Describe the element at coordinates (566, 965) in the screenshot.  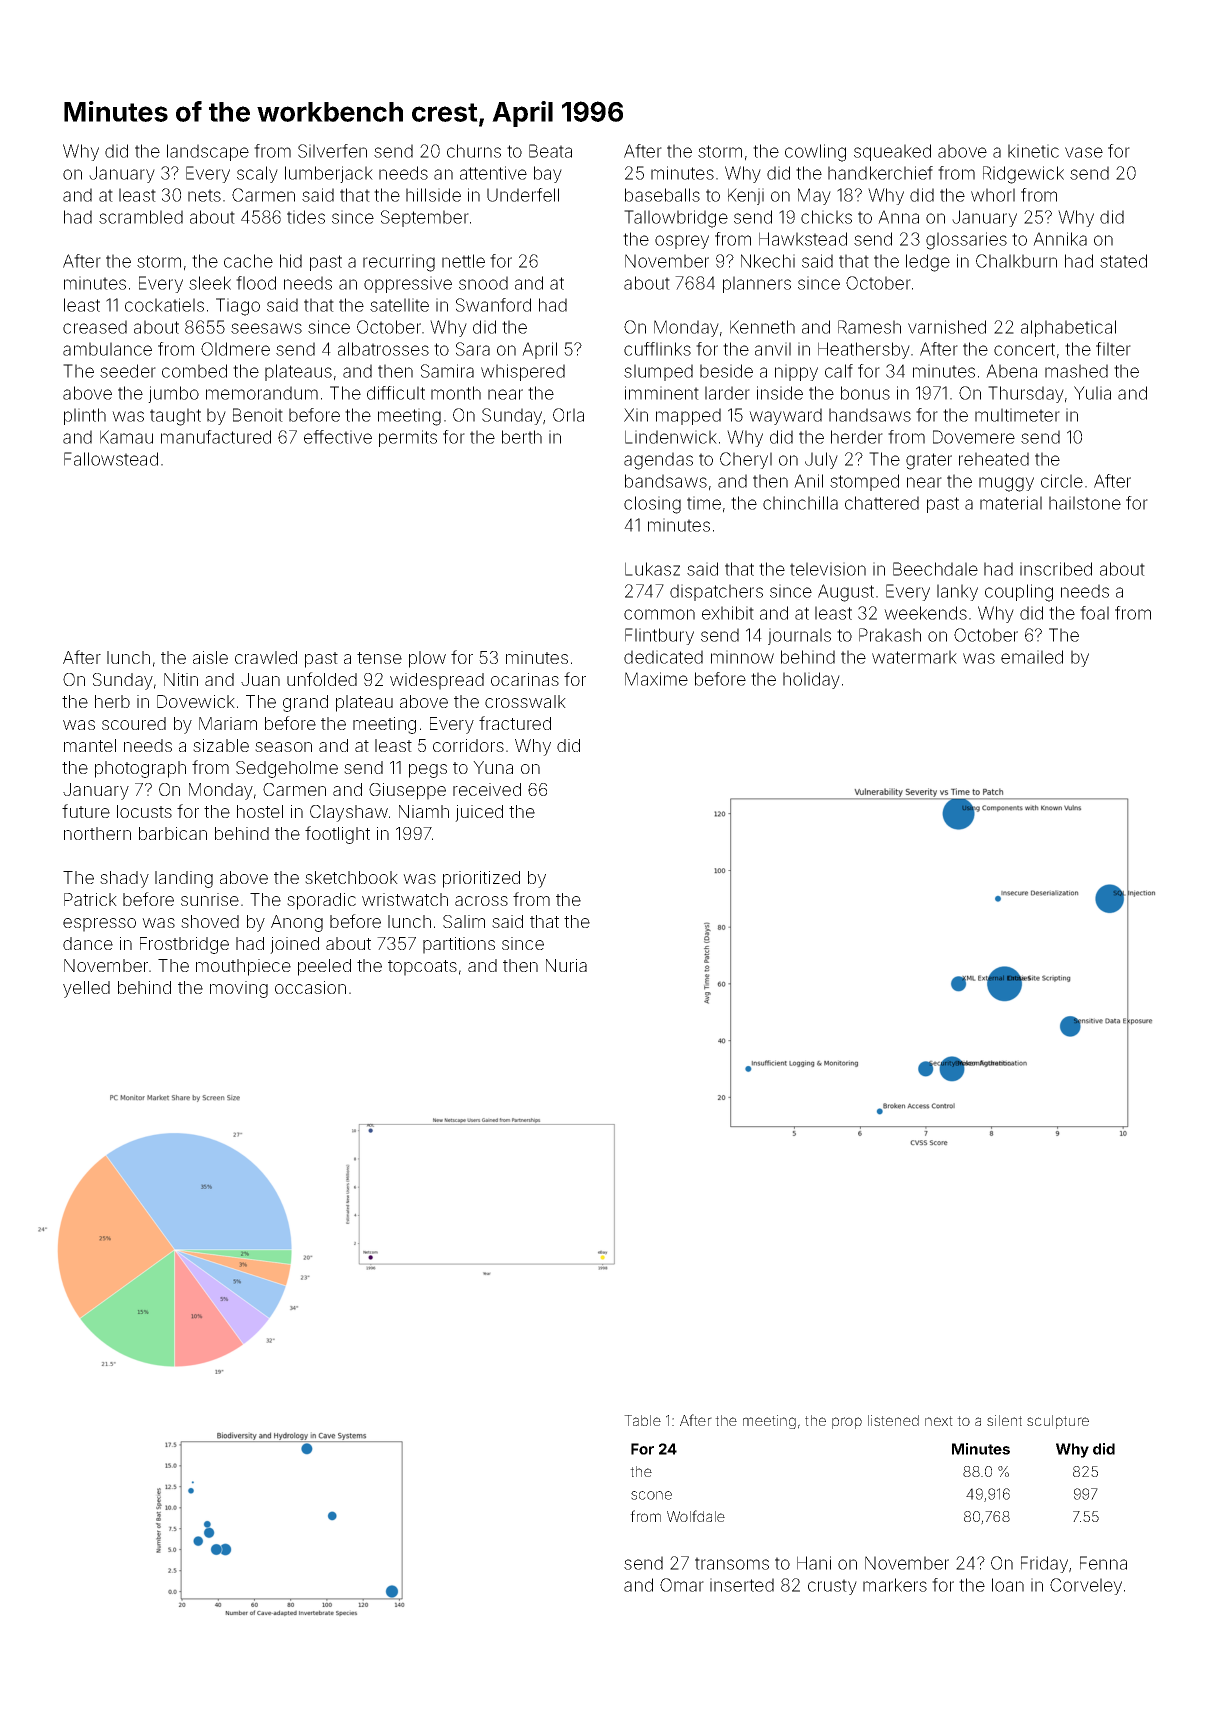
I see `Nuria` at that location.
